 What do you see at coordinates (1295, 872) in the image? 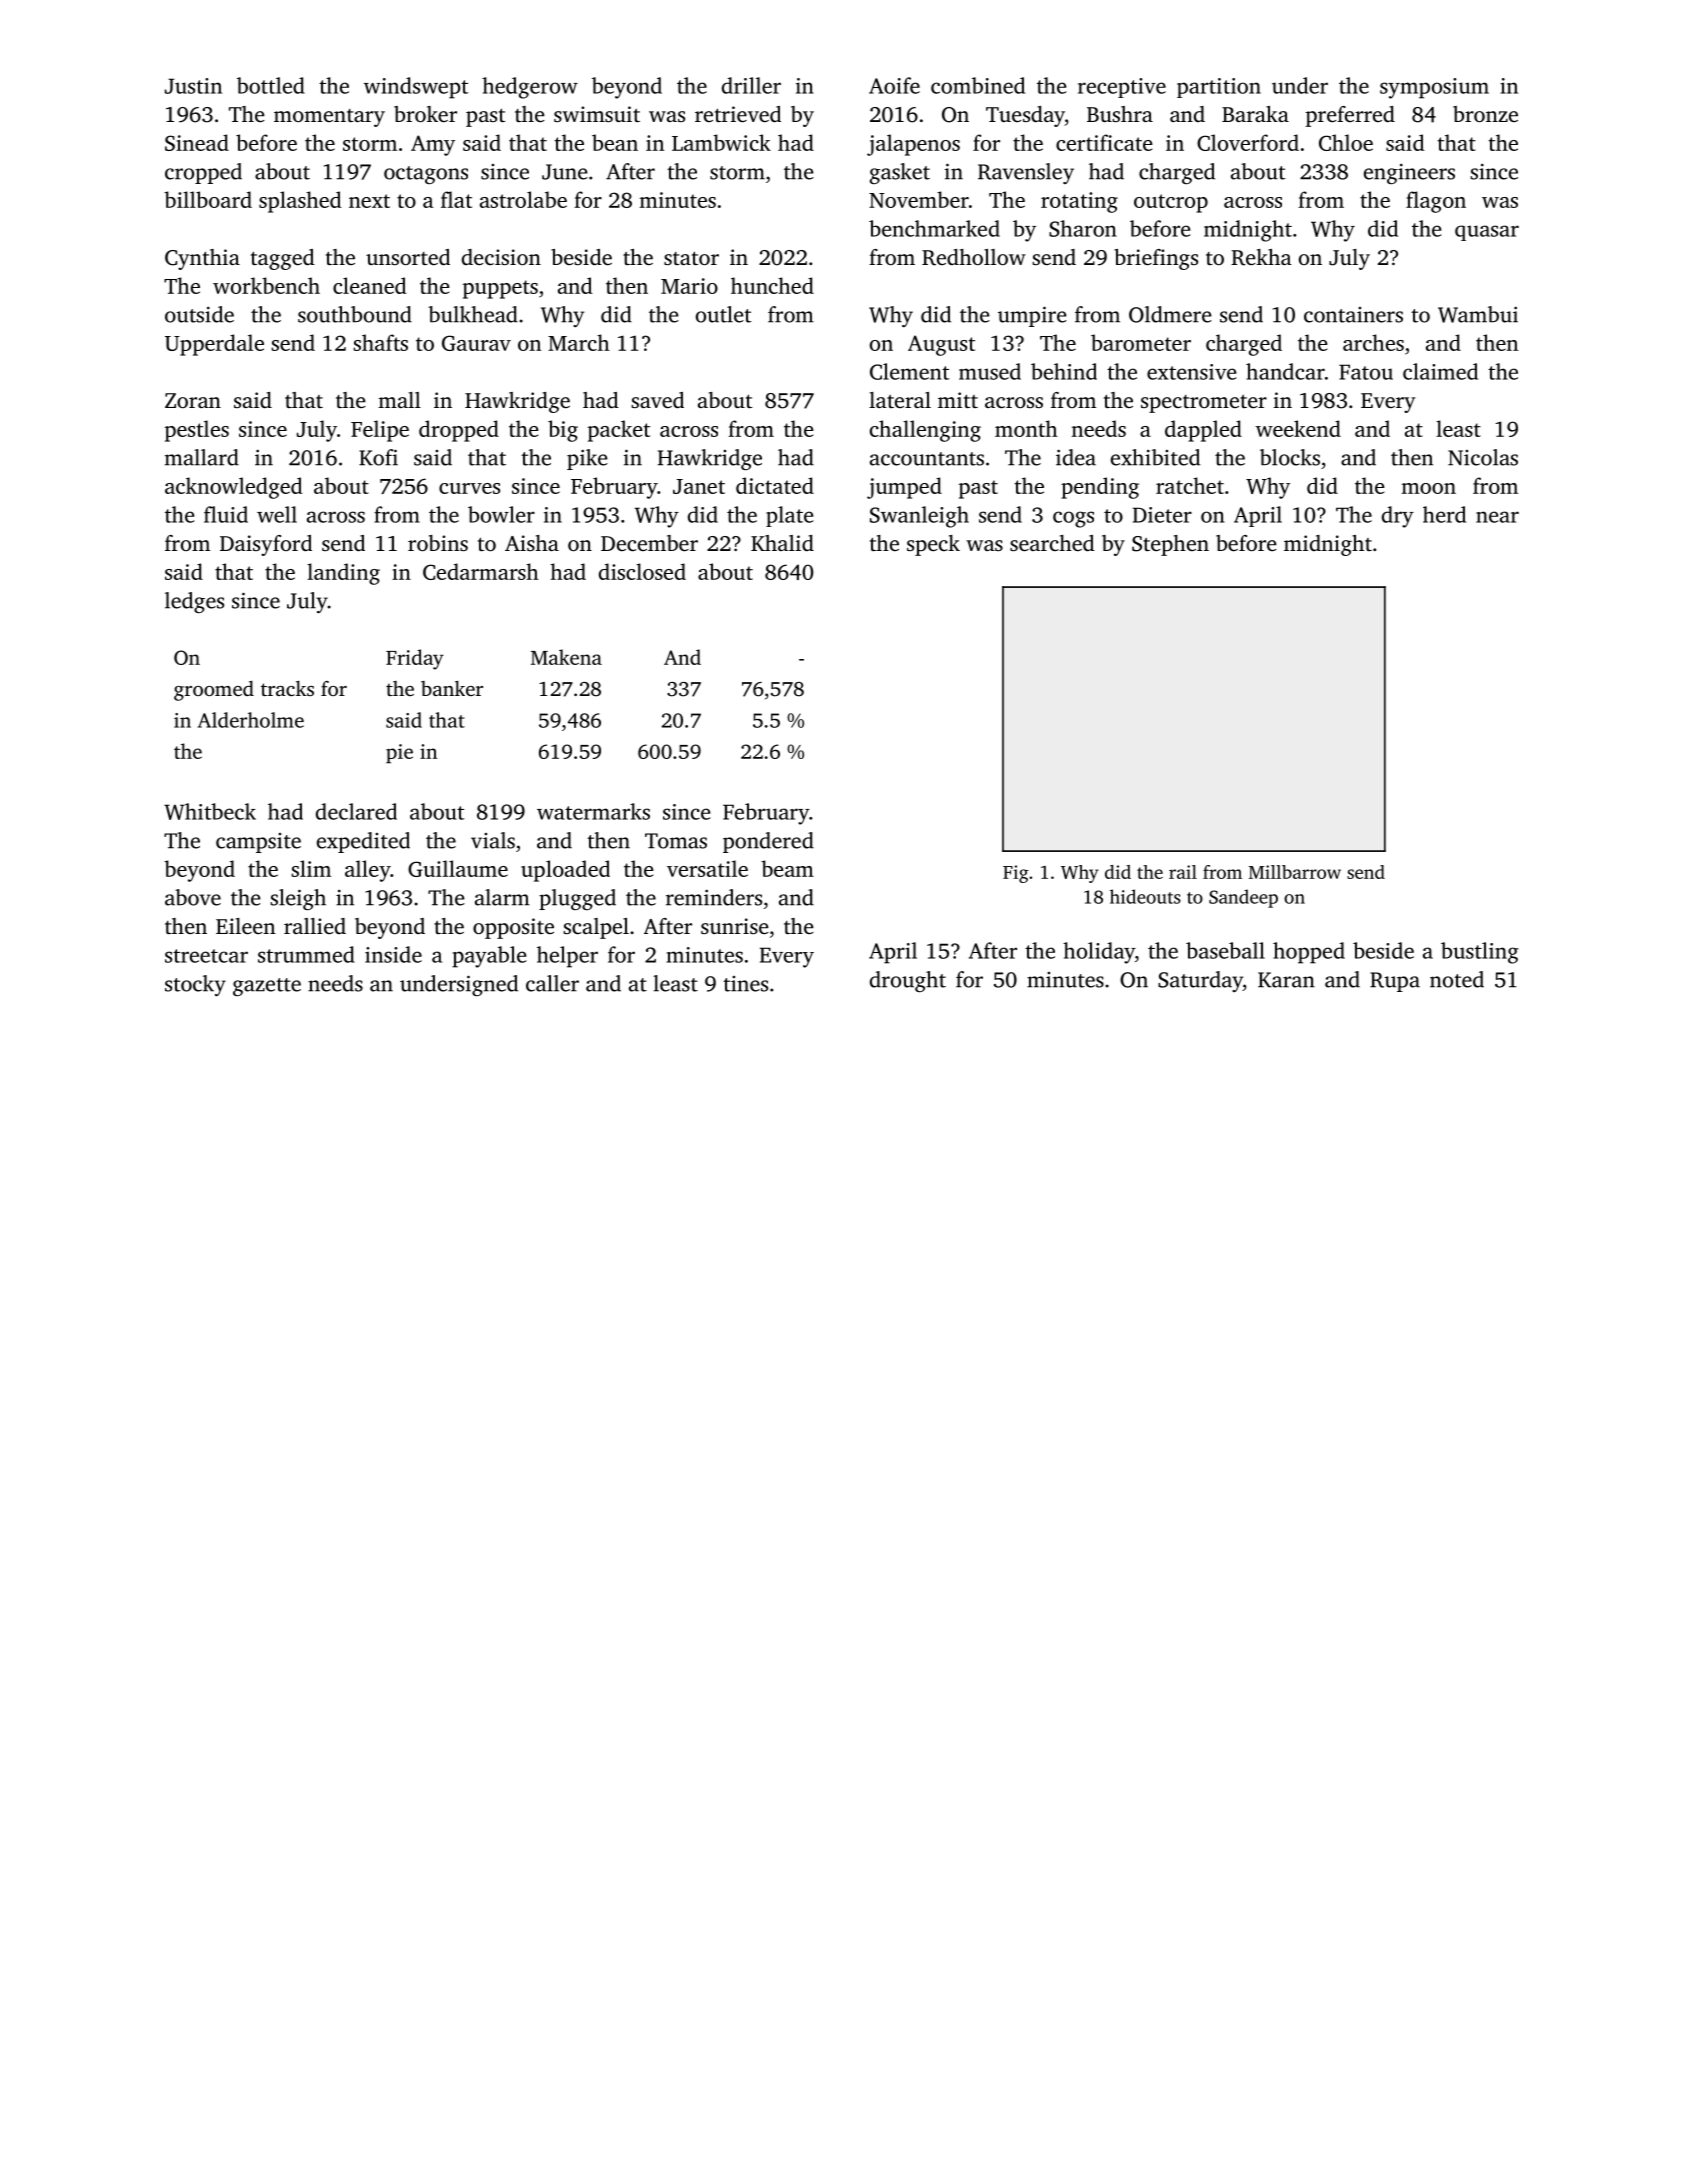
I see `Millbarrow` at bounding box center [1295, 872].
